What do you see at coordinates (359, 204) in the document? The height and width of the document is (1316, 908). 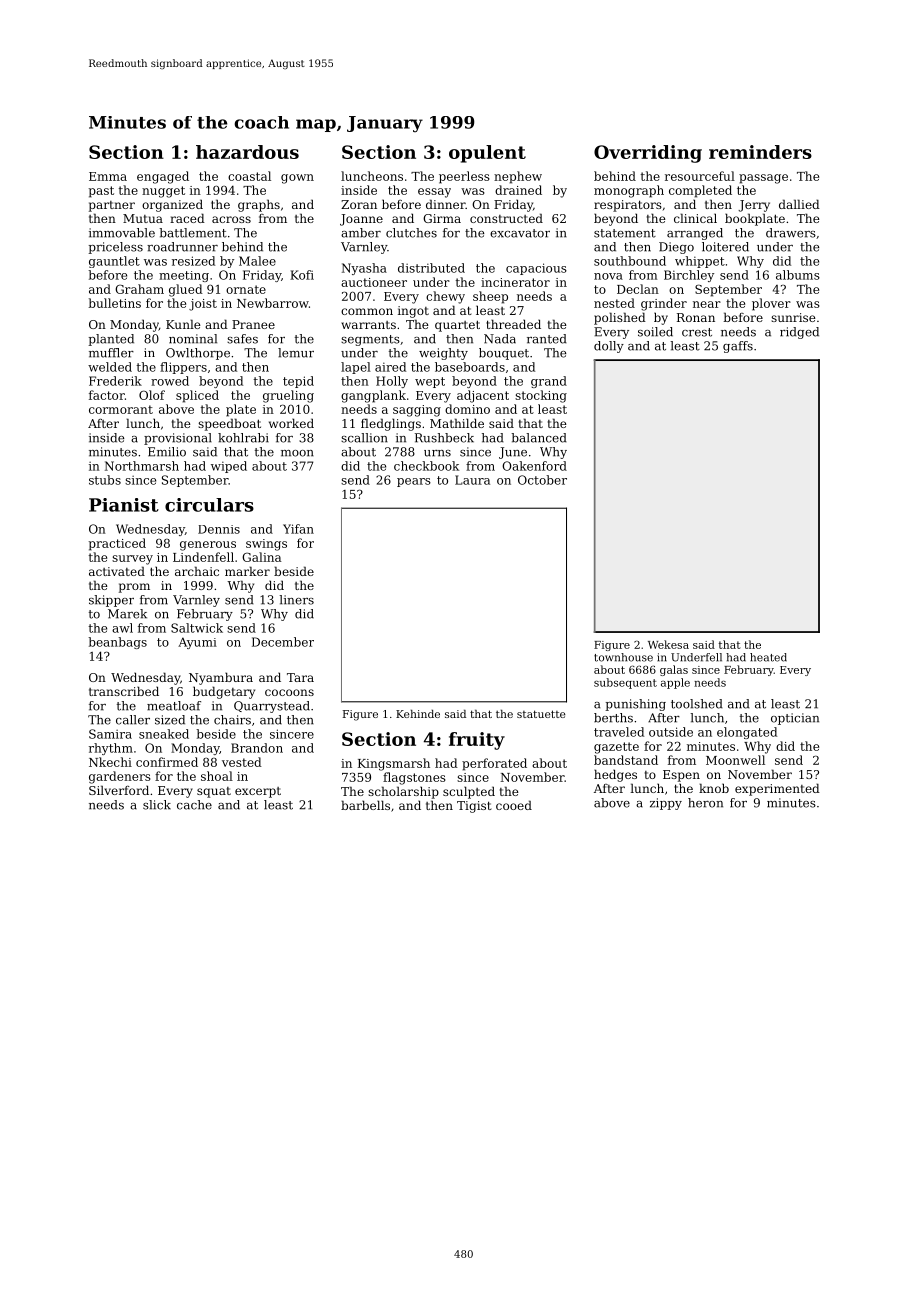 I see `Zoran` at bounding box center [359, 204].
